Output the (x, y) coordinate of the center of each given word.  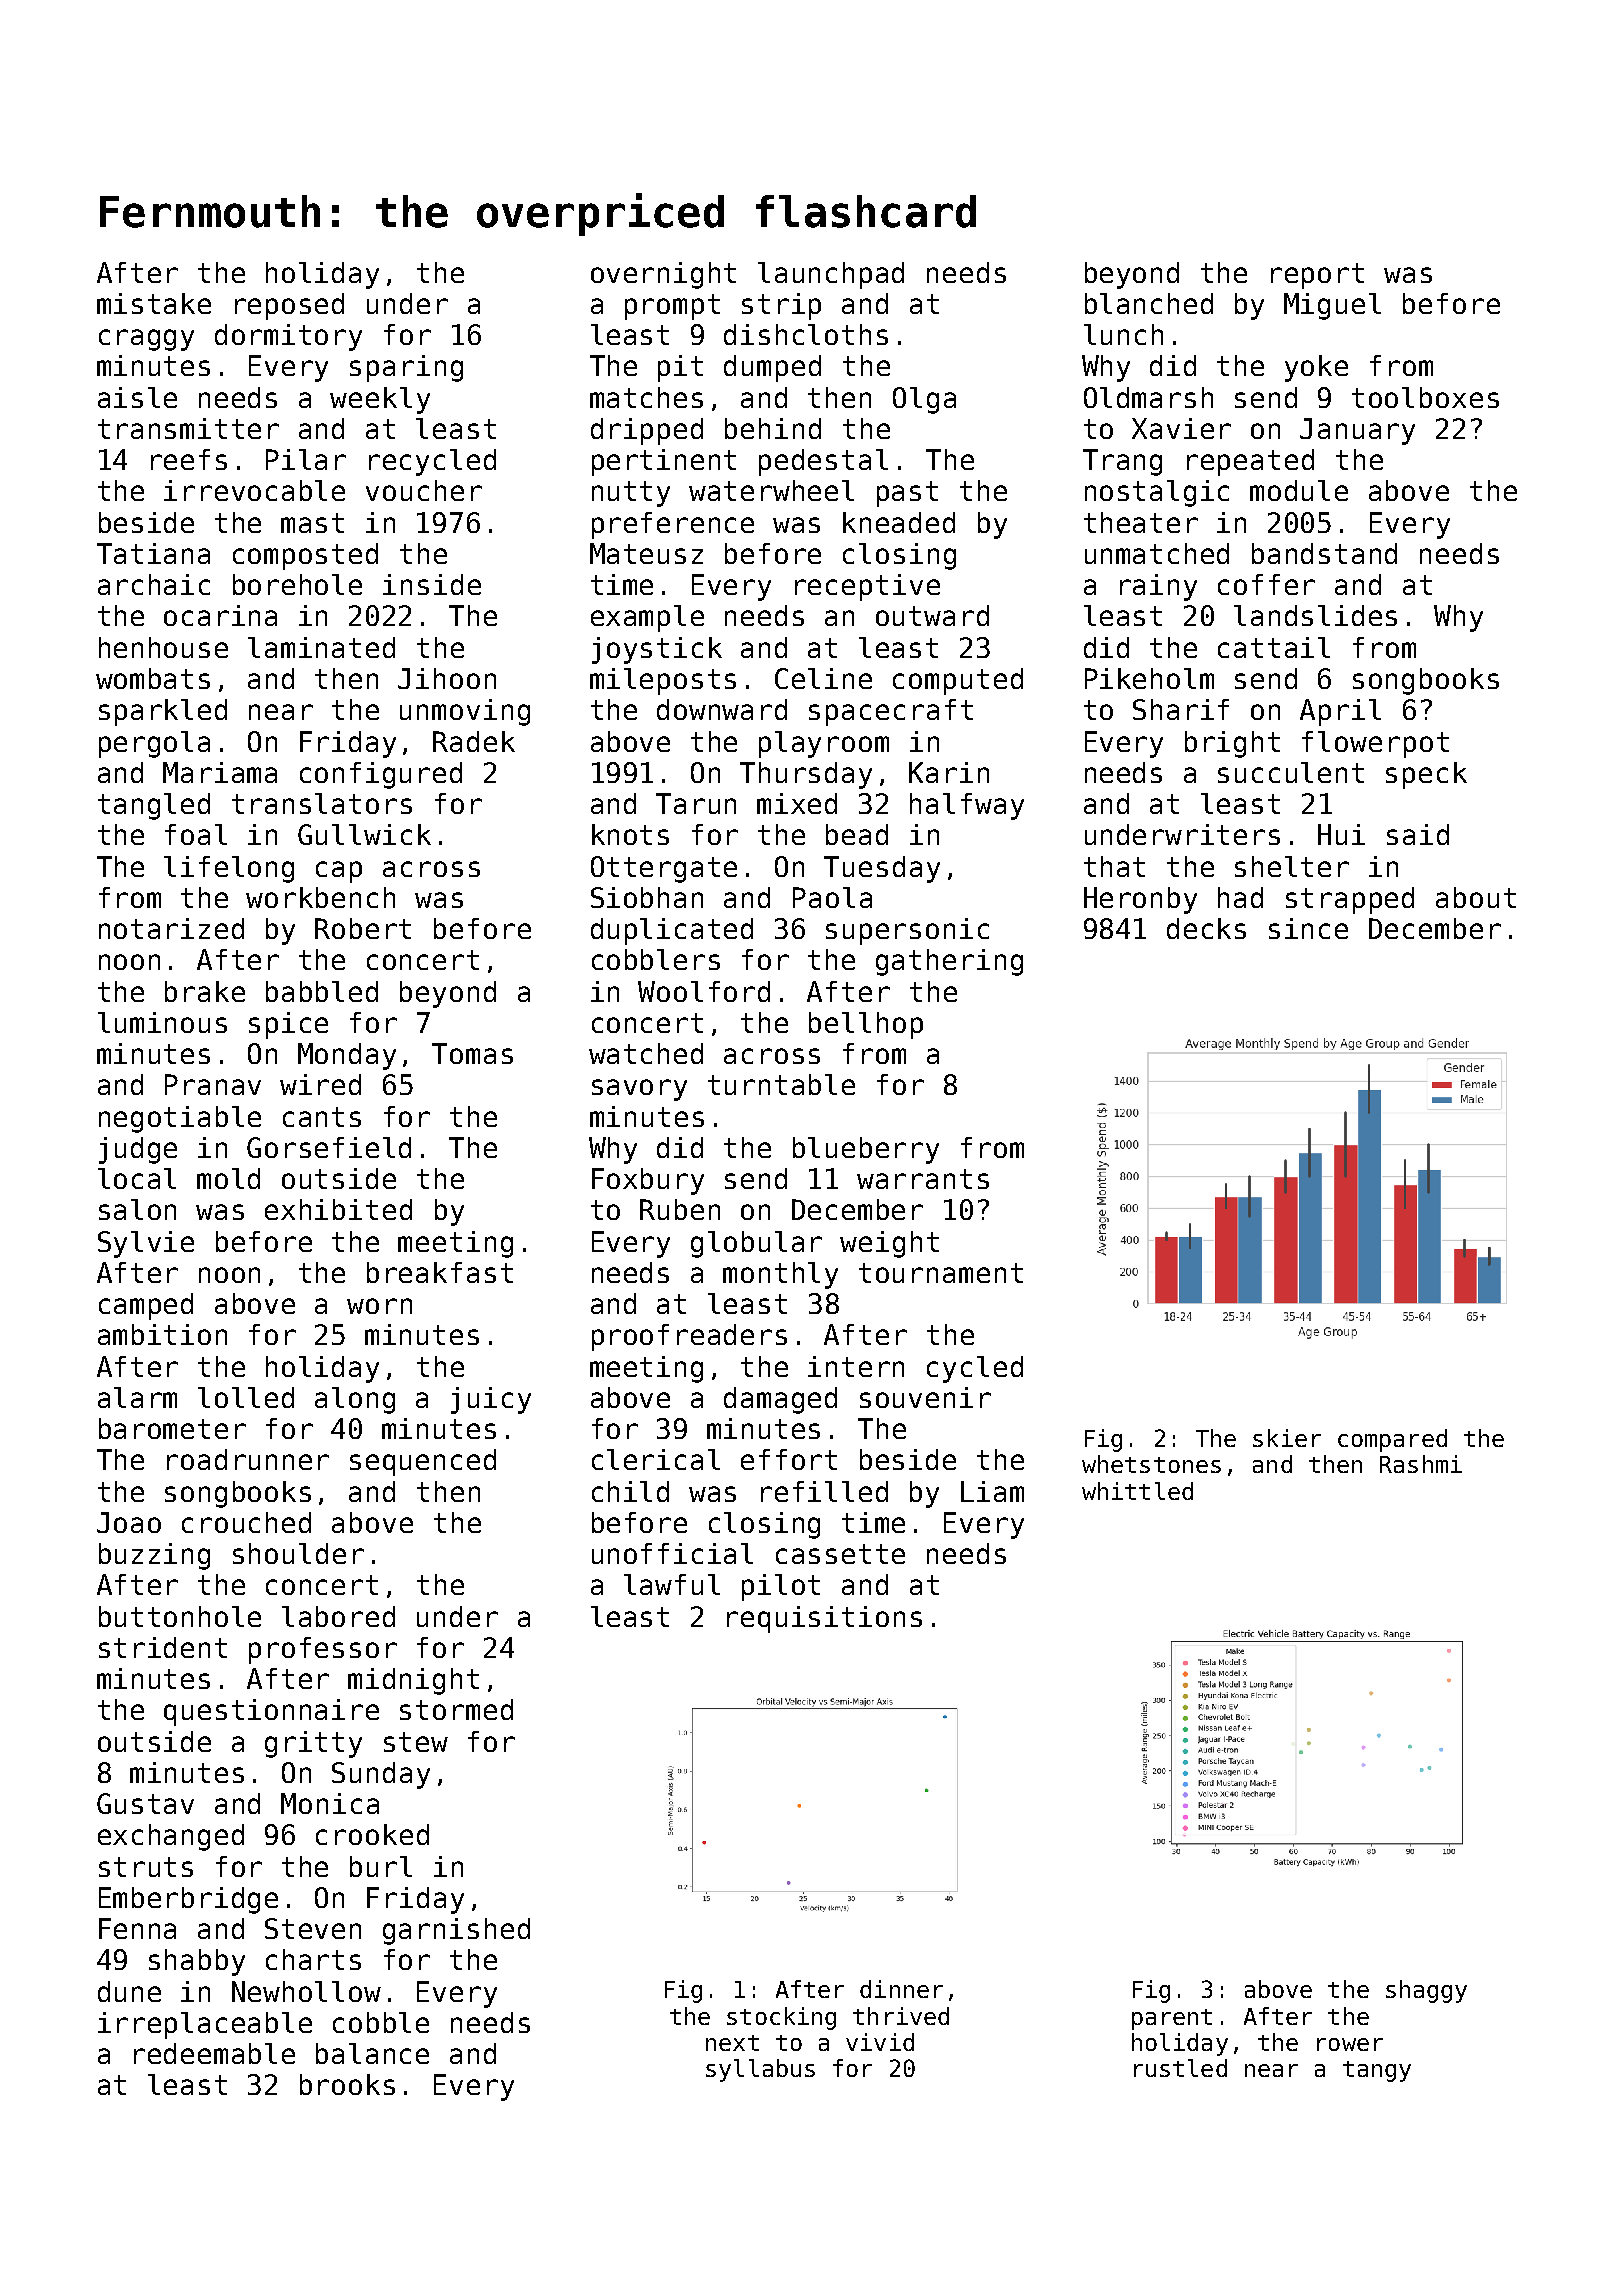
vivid (880, 2042)
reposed (289, 306)
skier (1287, 1438)
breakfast (440, 1272)
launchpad (831, 275)
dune (129, 1991)
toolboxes (1425, 397)
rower (1350, 2044)
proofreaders (689, 1337)
